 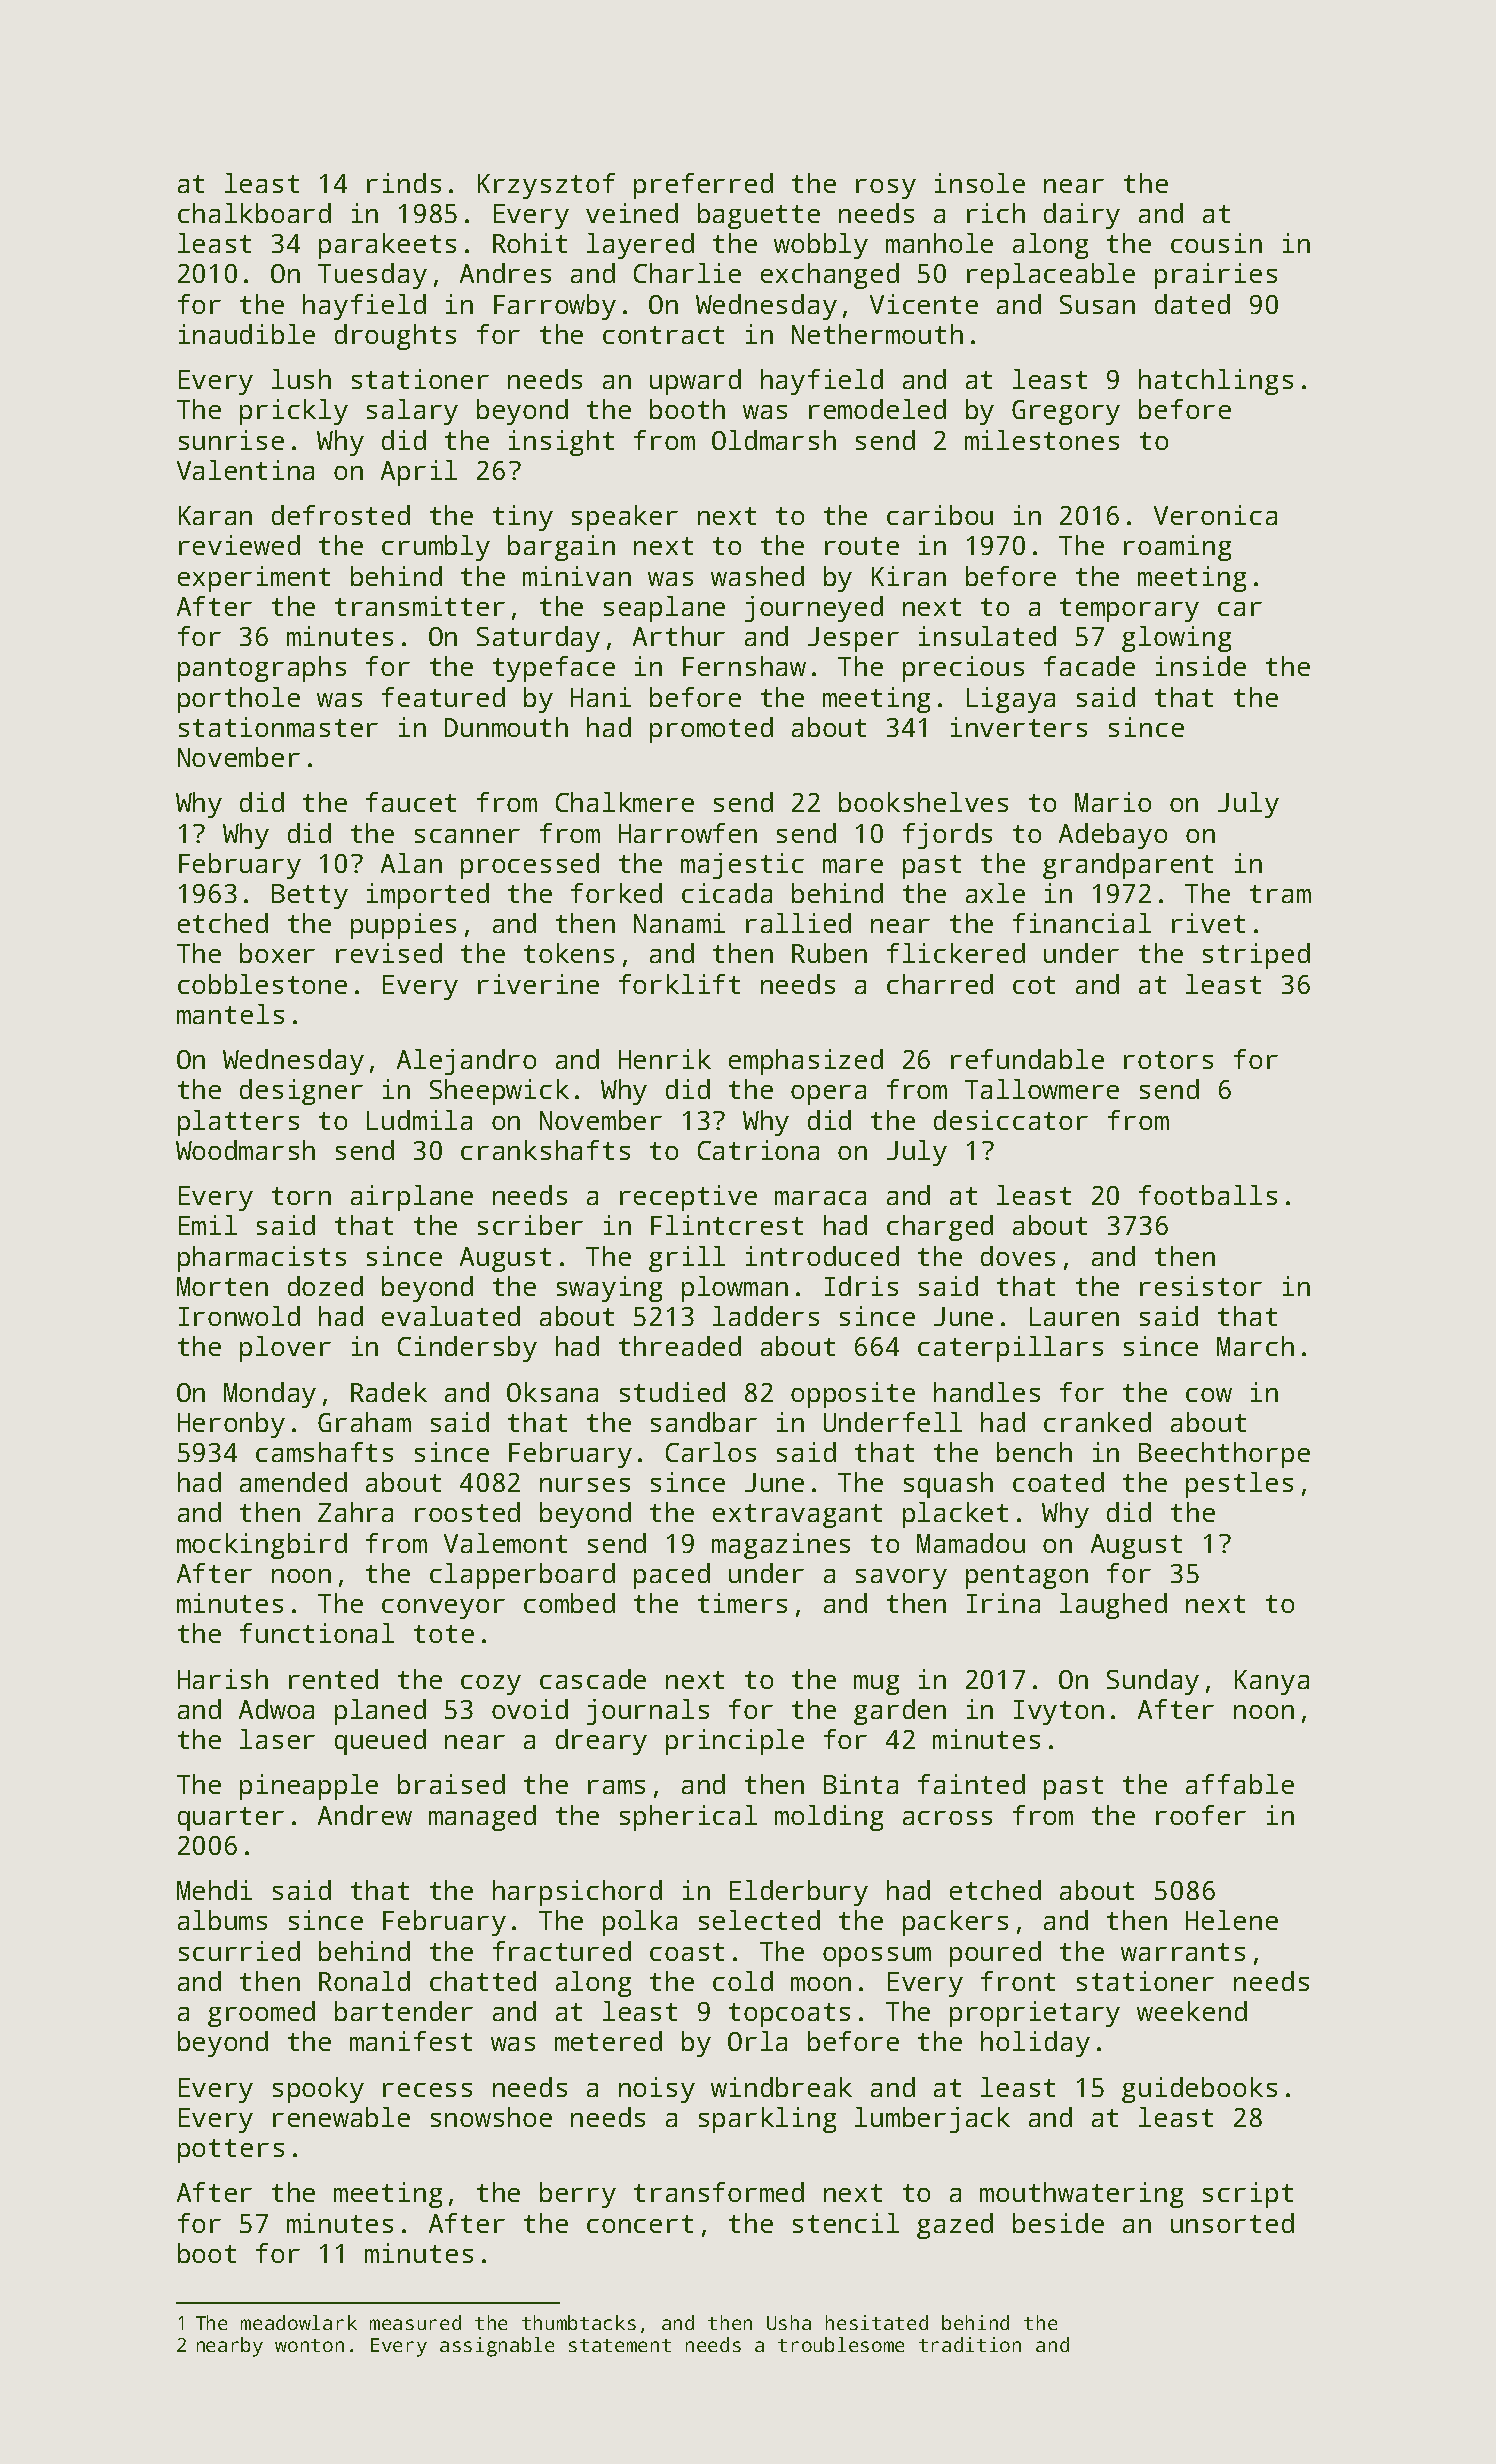 What do you see at coordinates (309, 2345) in the screenshot?
I see `wonton` at bounding box center [309, 2345].
